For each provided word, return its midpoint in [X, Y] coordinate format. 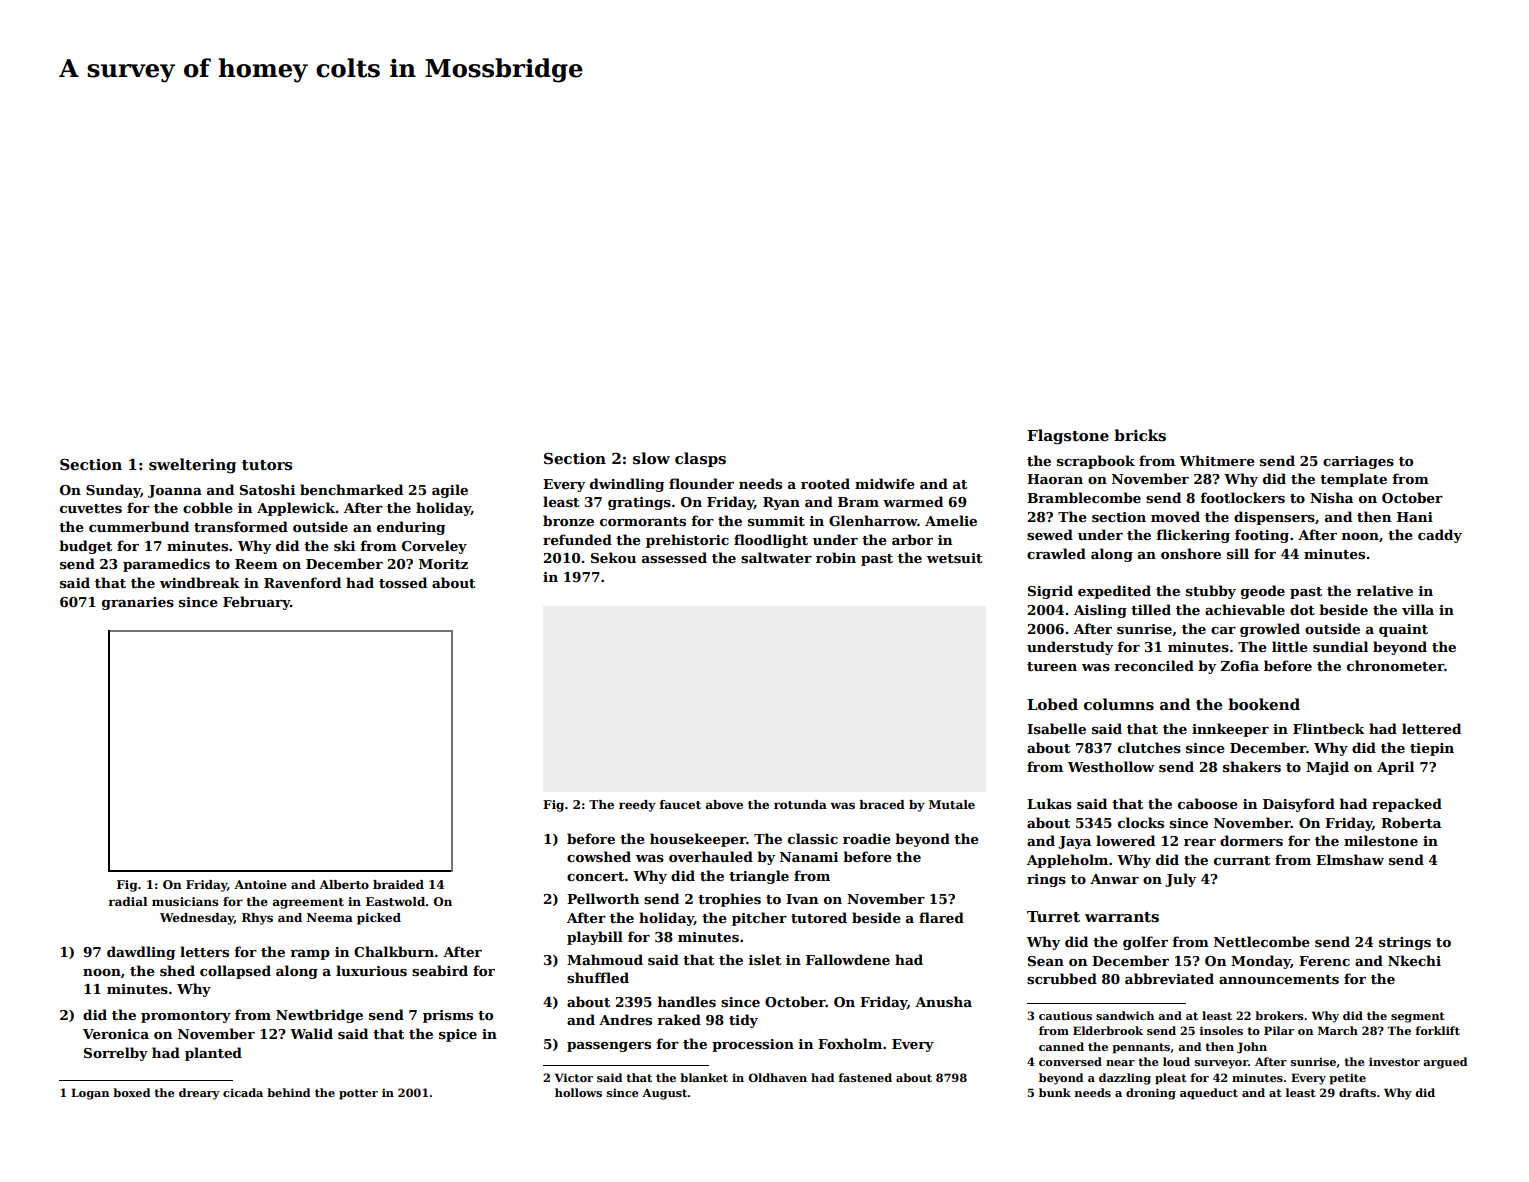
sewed [1050, 534]
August [664, 1094]
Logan [90, 1094]
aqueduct [1209, 1094]
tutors [267, 465]
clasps [700, 459]
